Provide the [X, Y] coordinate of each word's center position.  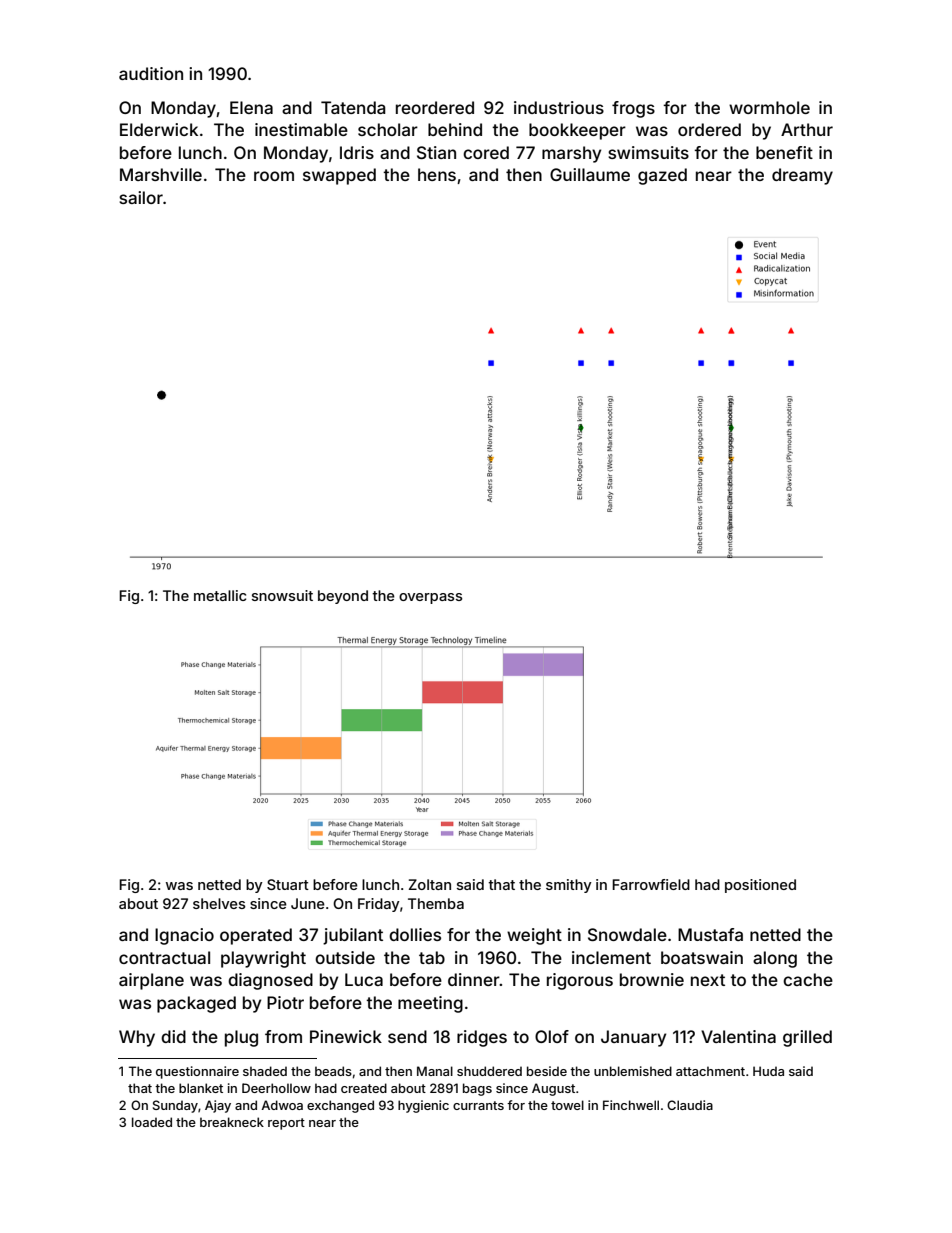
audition [151, 73]
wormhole [769, 107]
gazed [662, 176]
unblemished [633, 1071]
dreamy [802, 176]
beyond [343, 597]
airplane [151, 981]
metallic [220, 595]
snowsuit [282, 595]
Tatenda [353, 107]
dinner [474, 979]
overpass [430, 598]
